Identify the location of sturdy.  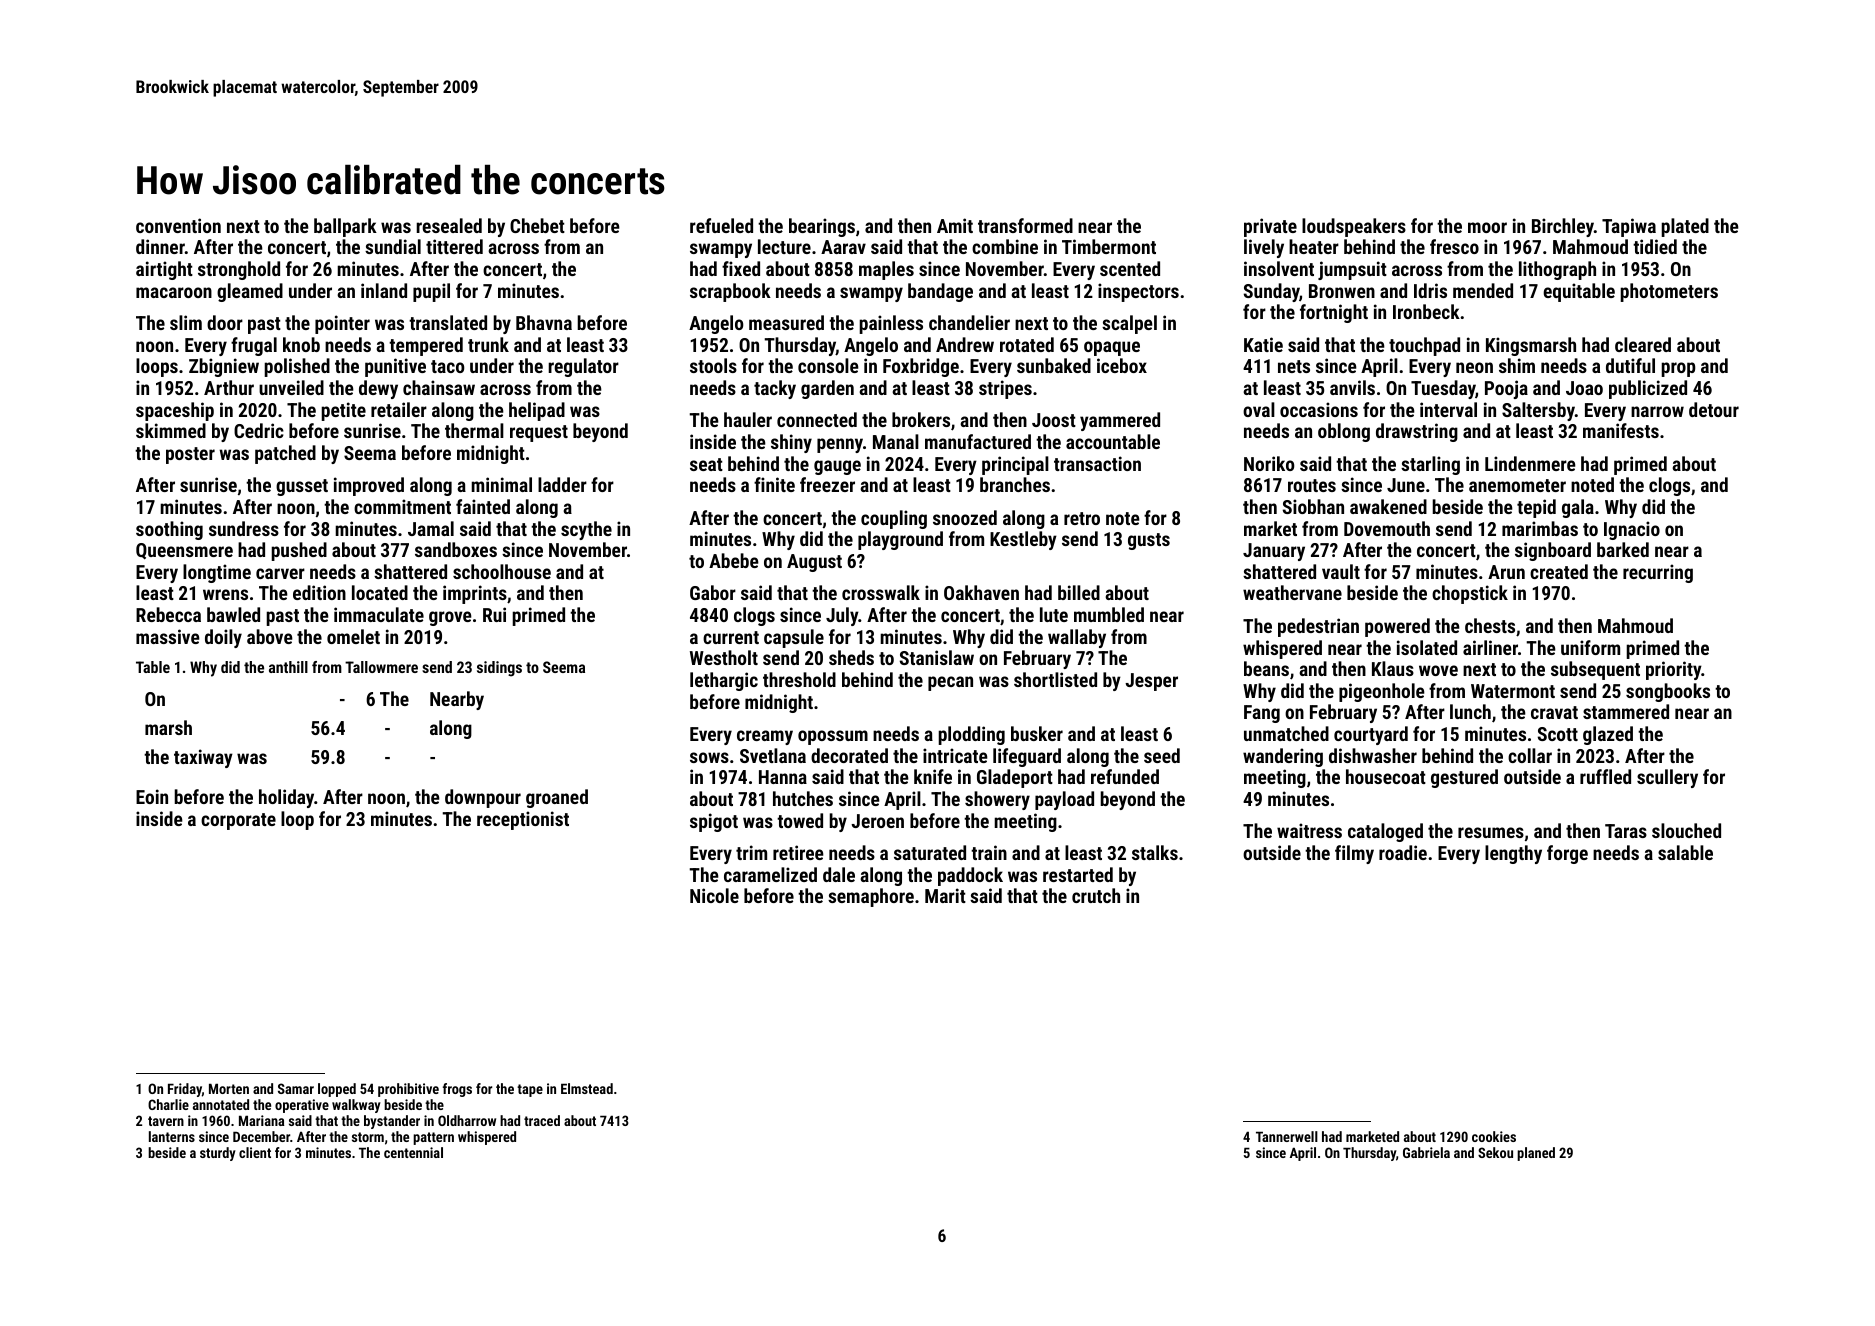
(218, 1154).
